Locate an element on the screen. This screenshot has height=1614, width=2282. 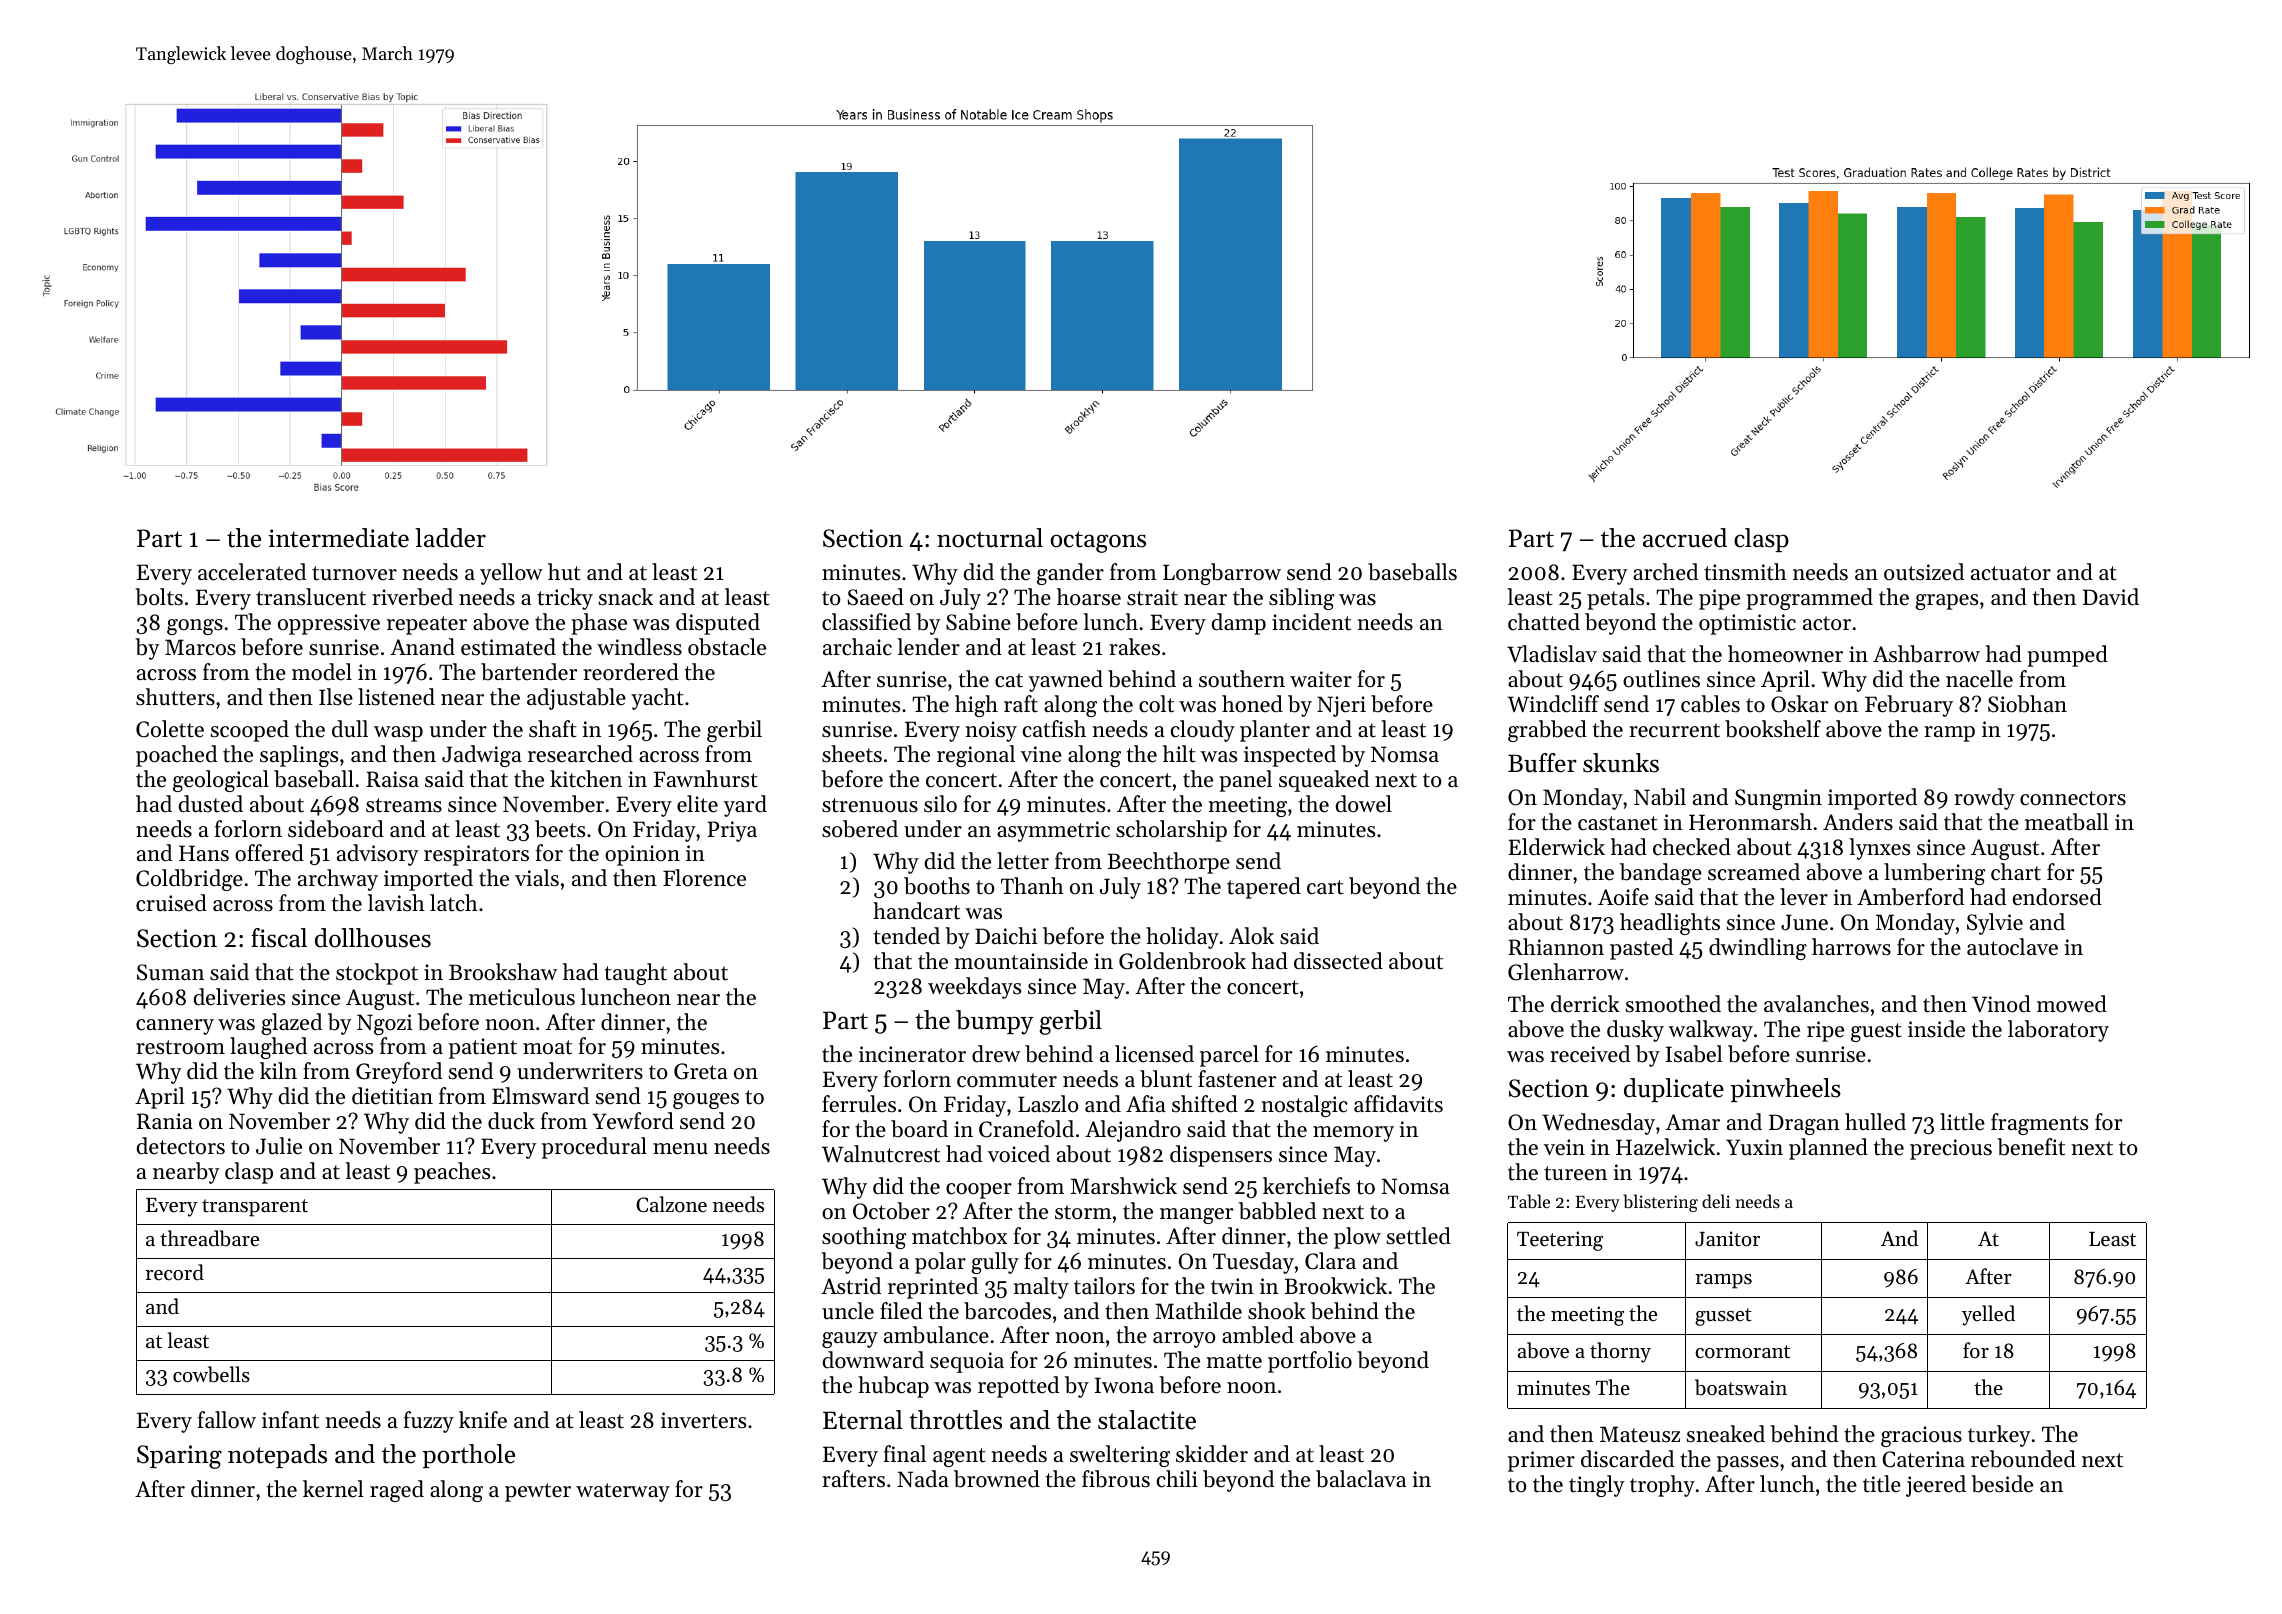
record is located at coordinates (174, 1272).
